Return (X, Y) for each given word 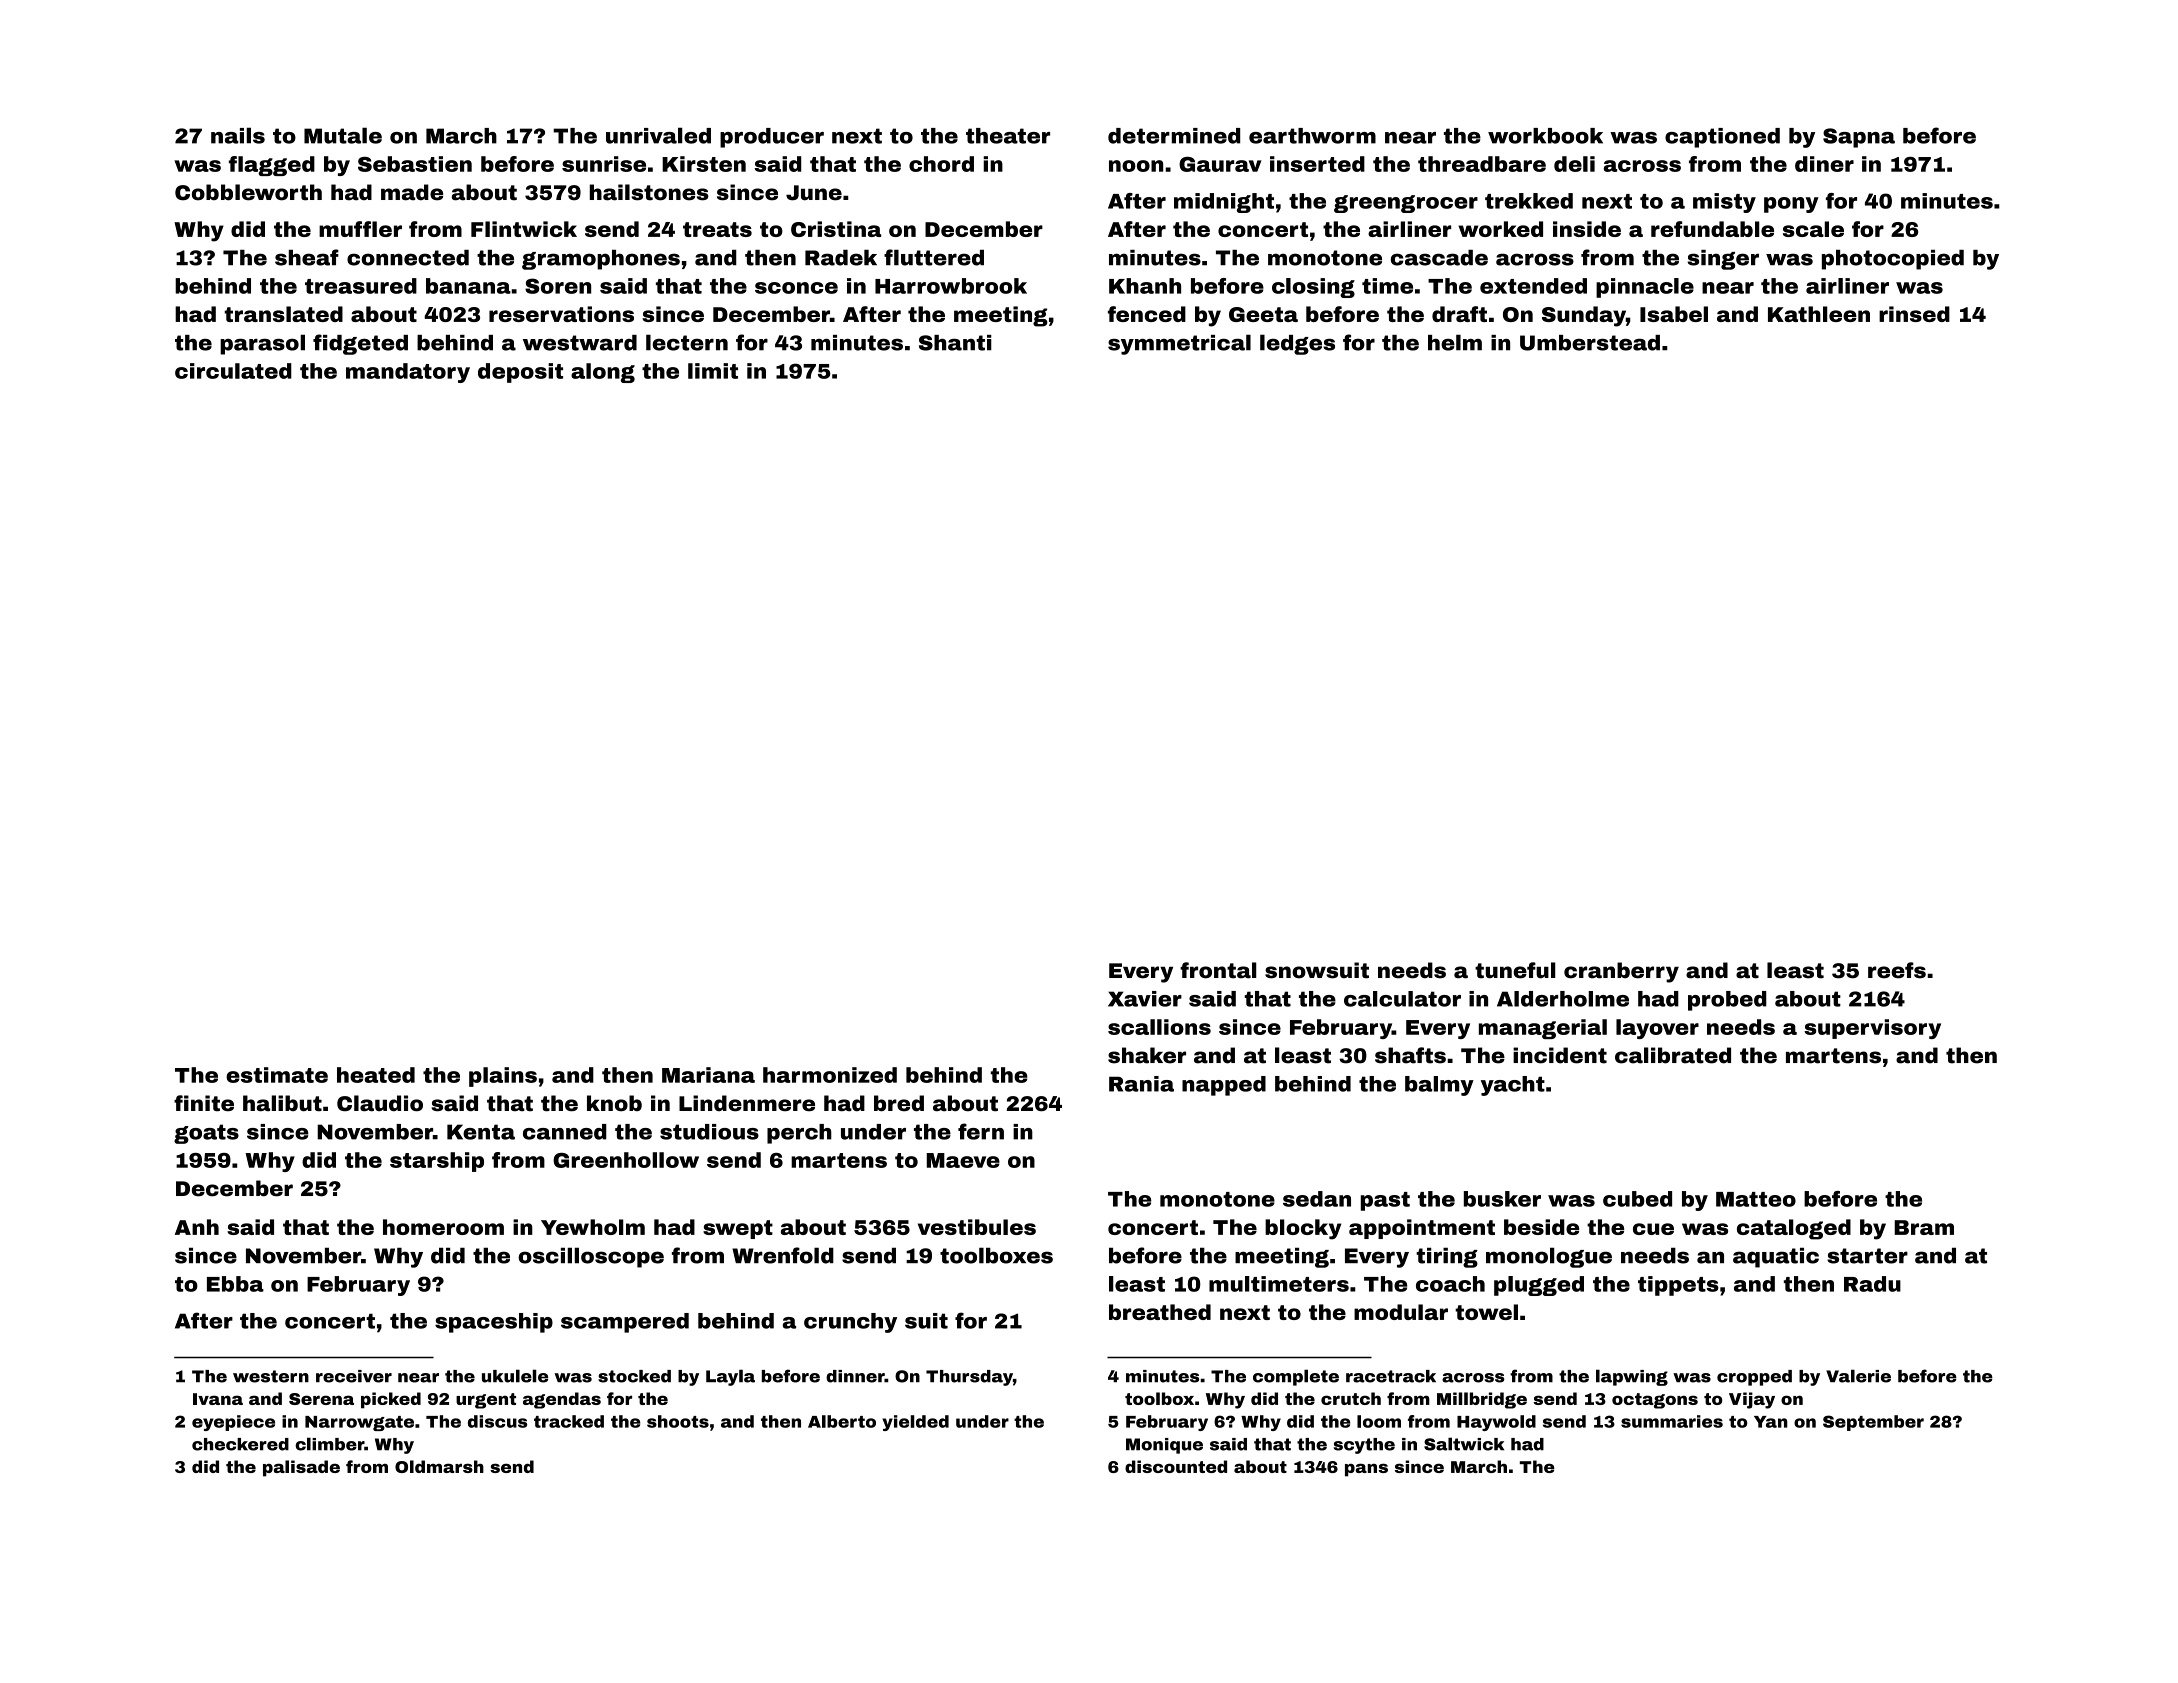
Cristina (836, 229)
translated (283, 314)
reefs (1897, 970)
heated (376, 1075)
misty (1724, 203)
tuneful (1515, 970)
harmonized (830, 1075)
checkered (240, 1444)
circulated (233, 371)
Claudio (380, 1103)
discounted (1176, 1466)
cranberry (1621, 972)
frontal (1218, 970)
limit (713, 371)
